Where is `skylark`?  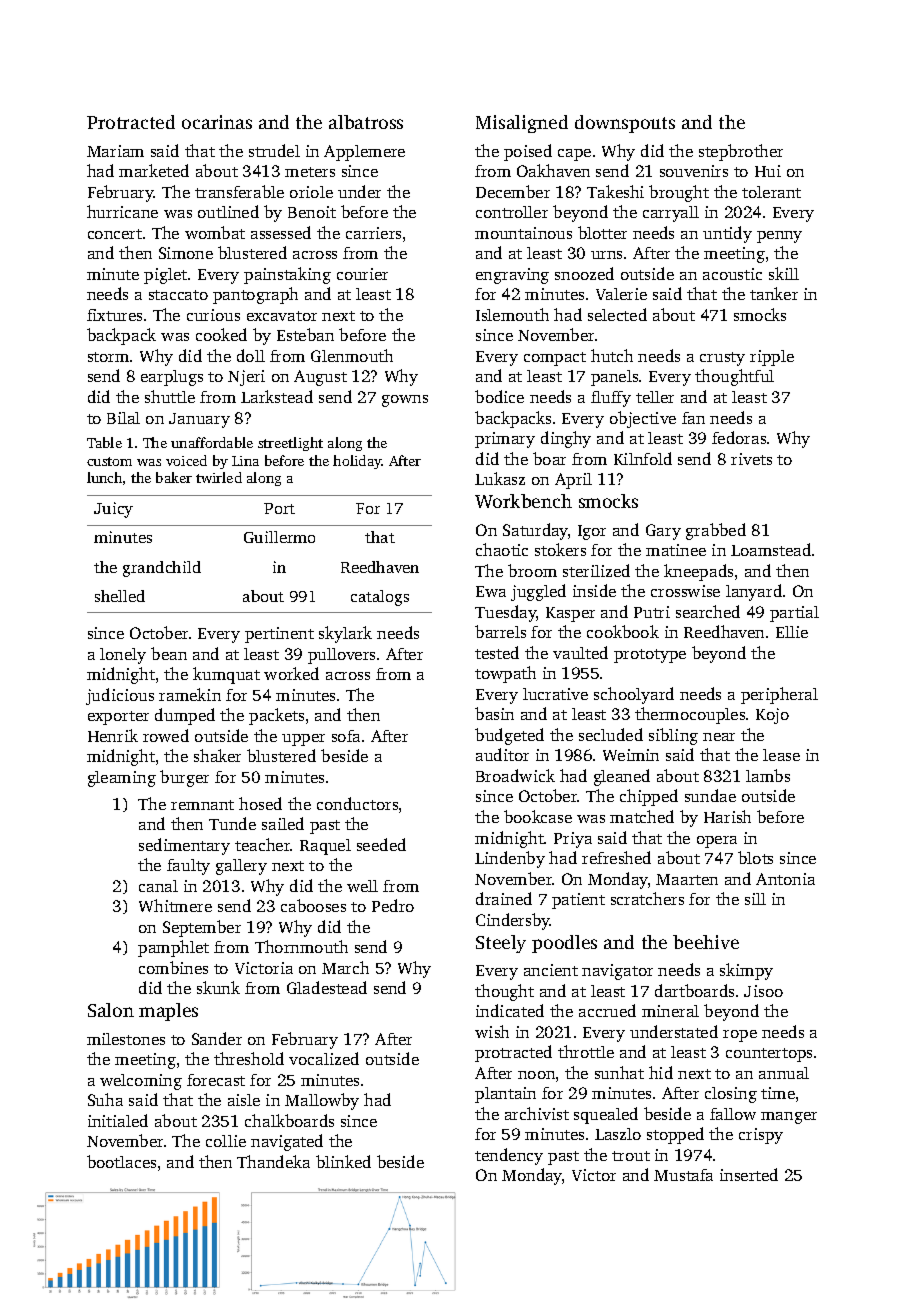
skylark is located at coordinates (345, 634).
